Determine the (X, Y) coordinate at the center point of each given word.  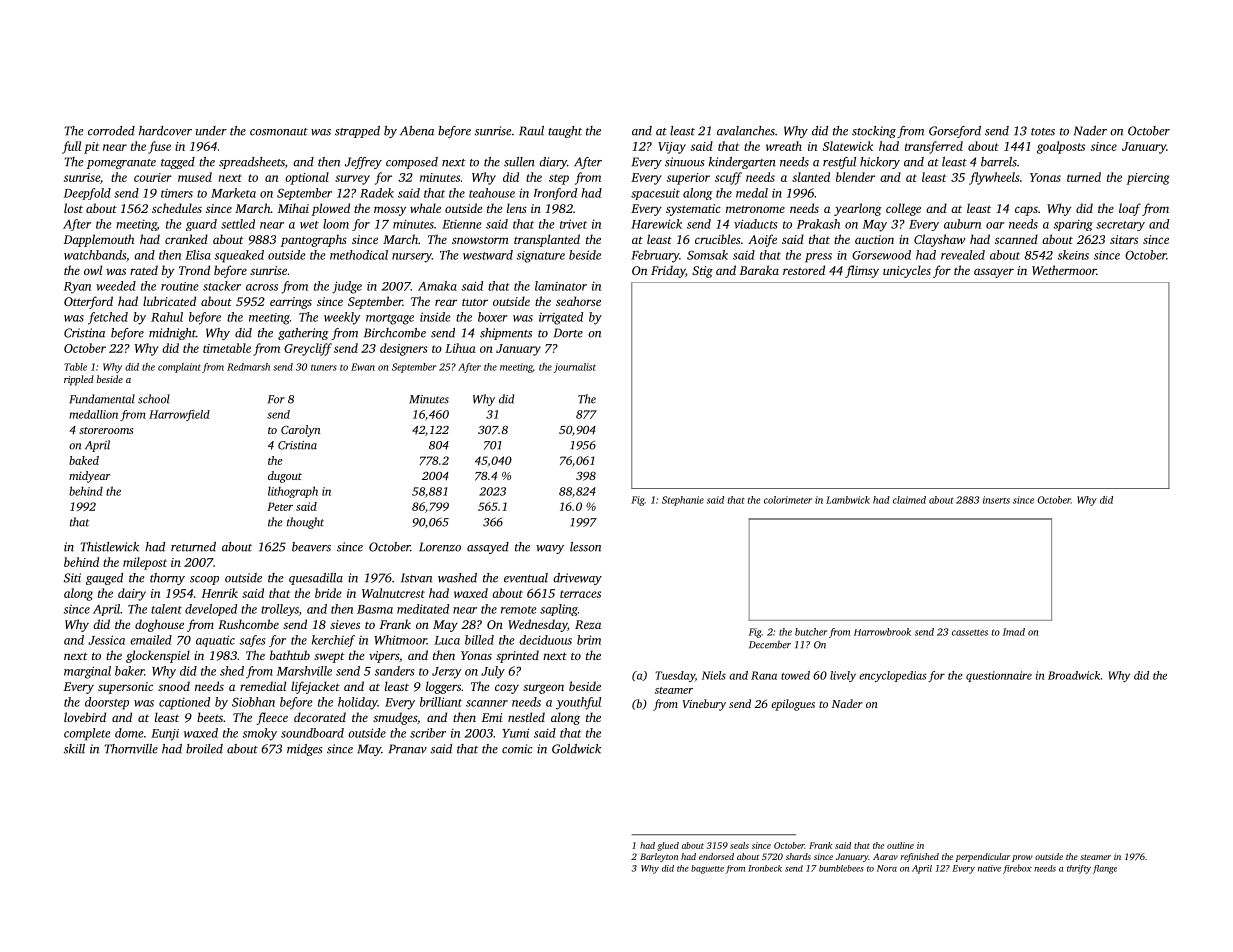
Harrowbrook (882, 632)
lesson (585, 547)
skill (74, 749)
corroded (111, 131)
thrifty (1079, 869)
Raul (531, 131)
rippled (79, 380)
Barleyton (659, 857)
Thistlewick (110, 547)
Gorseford (955, 132)
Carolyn (301, 431)
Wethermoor (1064, 270)
